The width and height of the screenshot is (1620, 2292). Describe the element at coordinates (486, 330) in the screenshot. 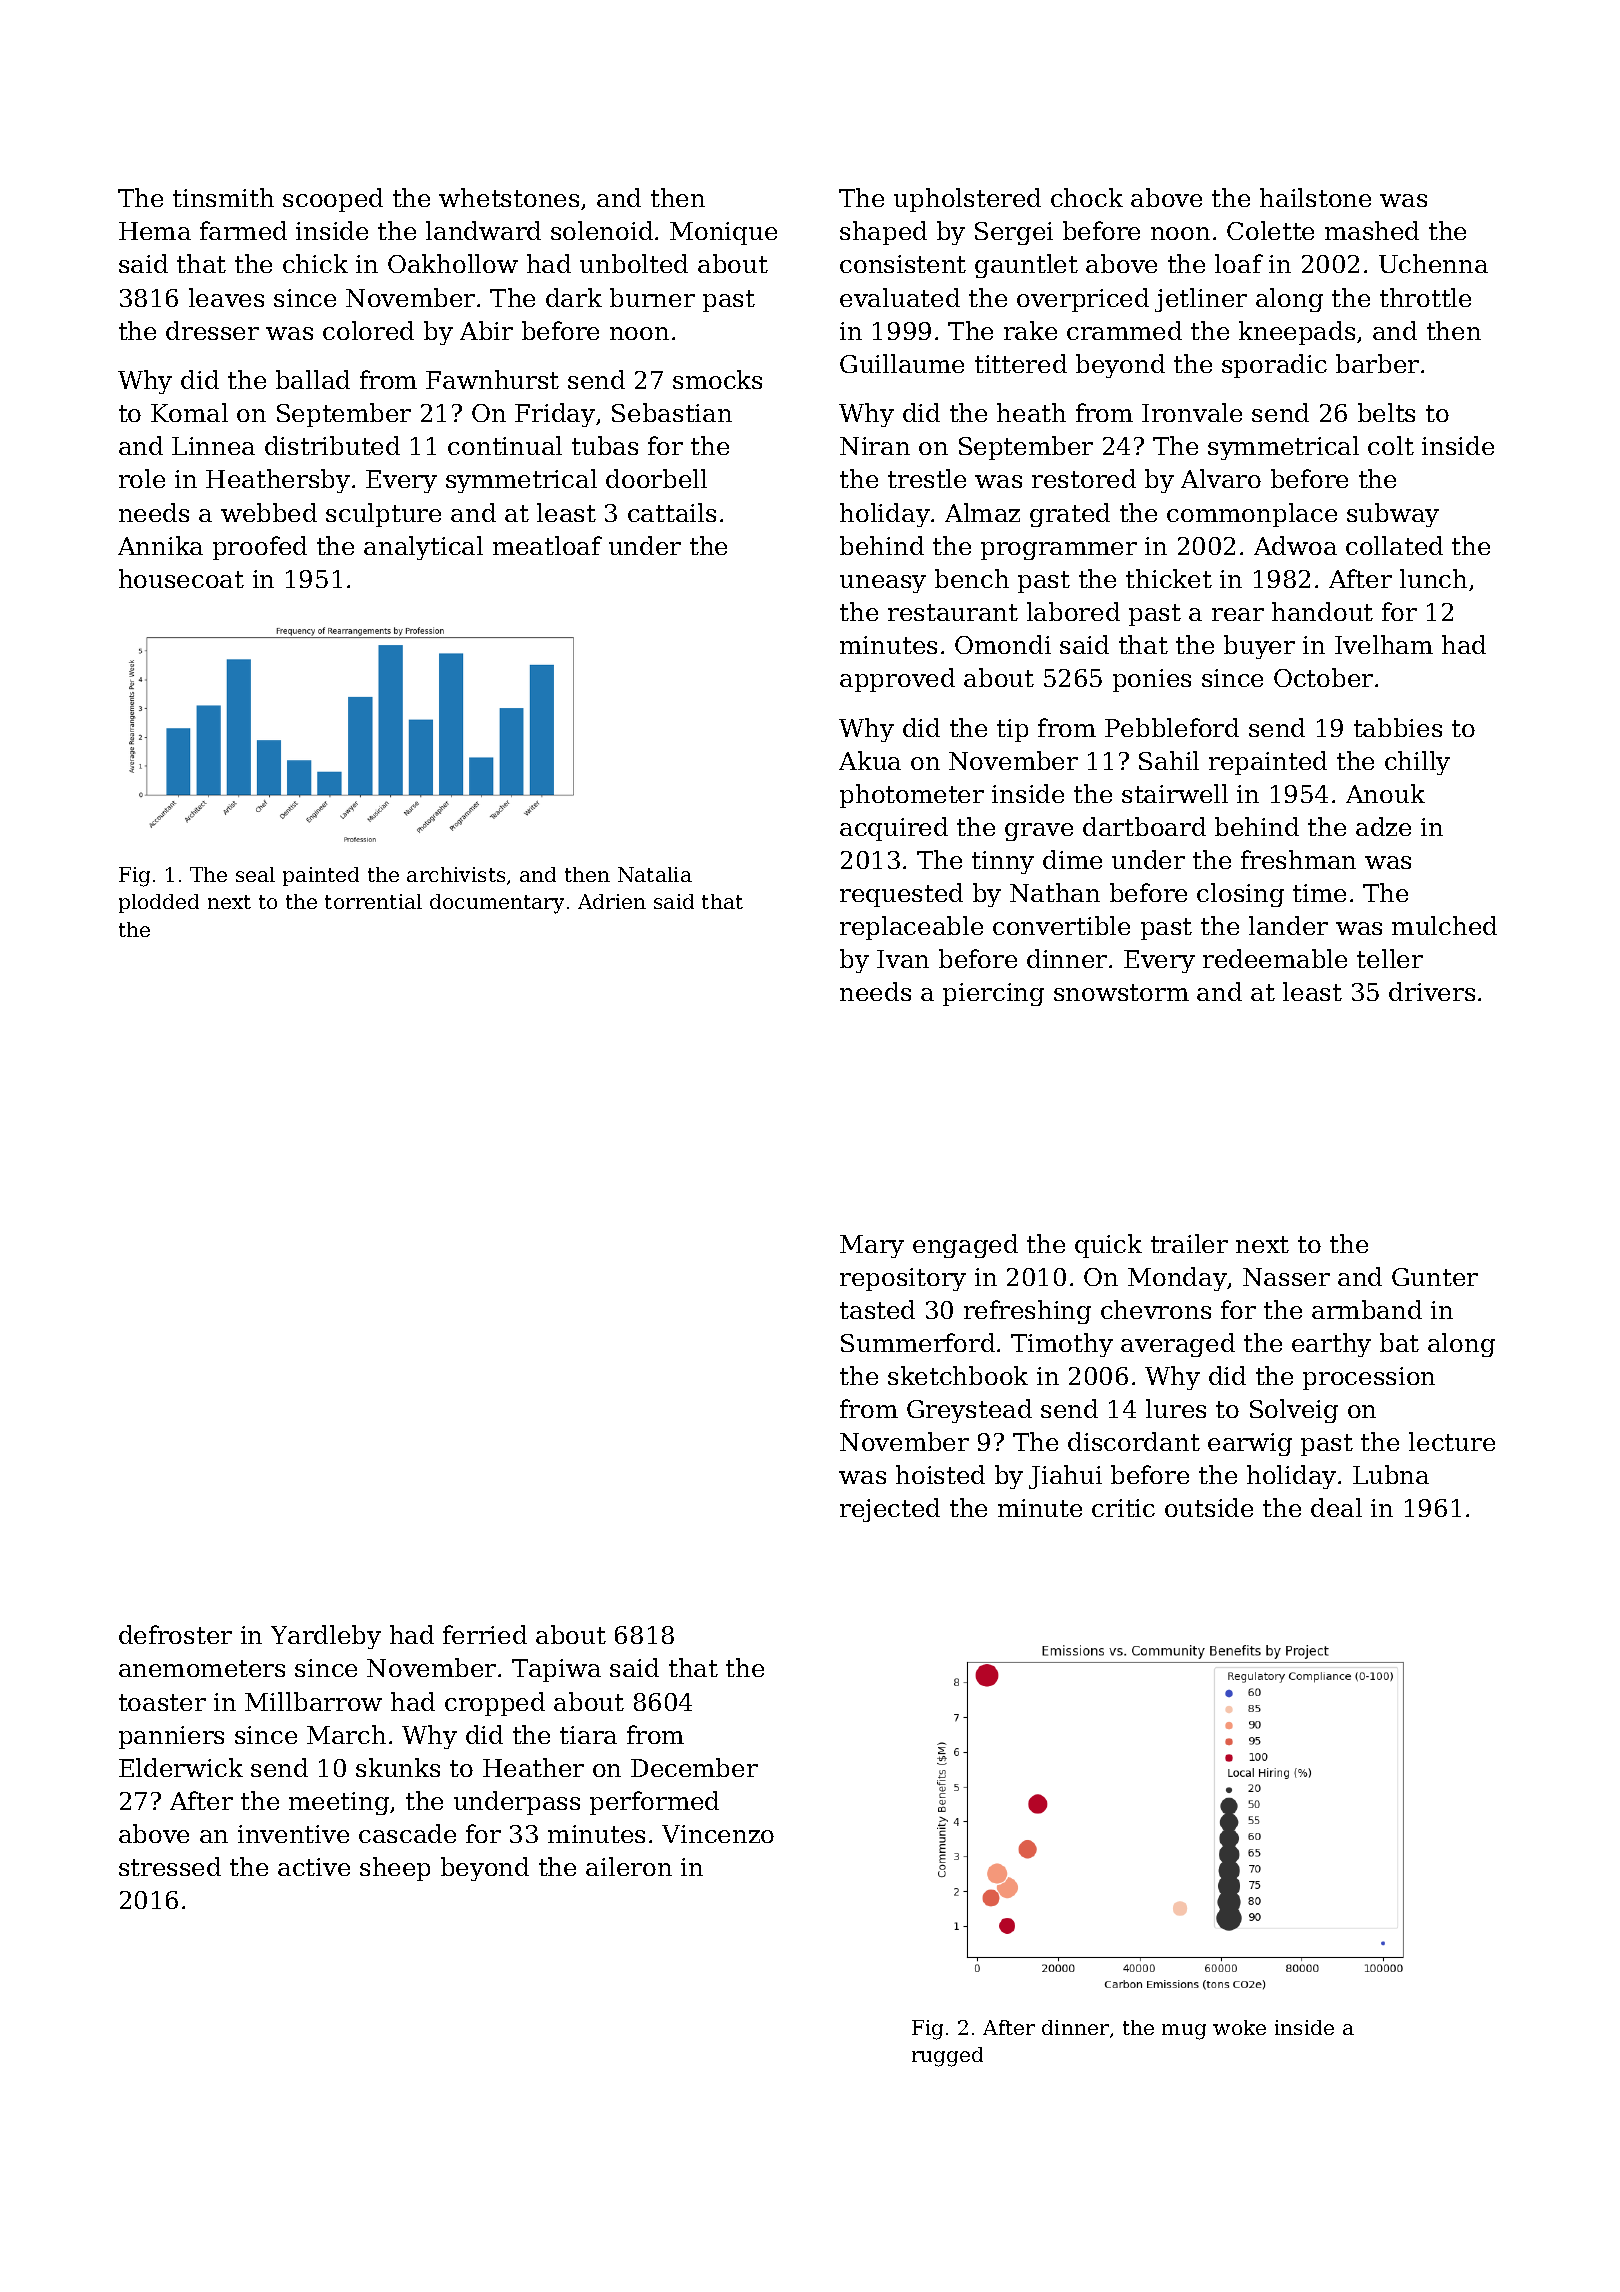

I see `Abir` at that location.
